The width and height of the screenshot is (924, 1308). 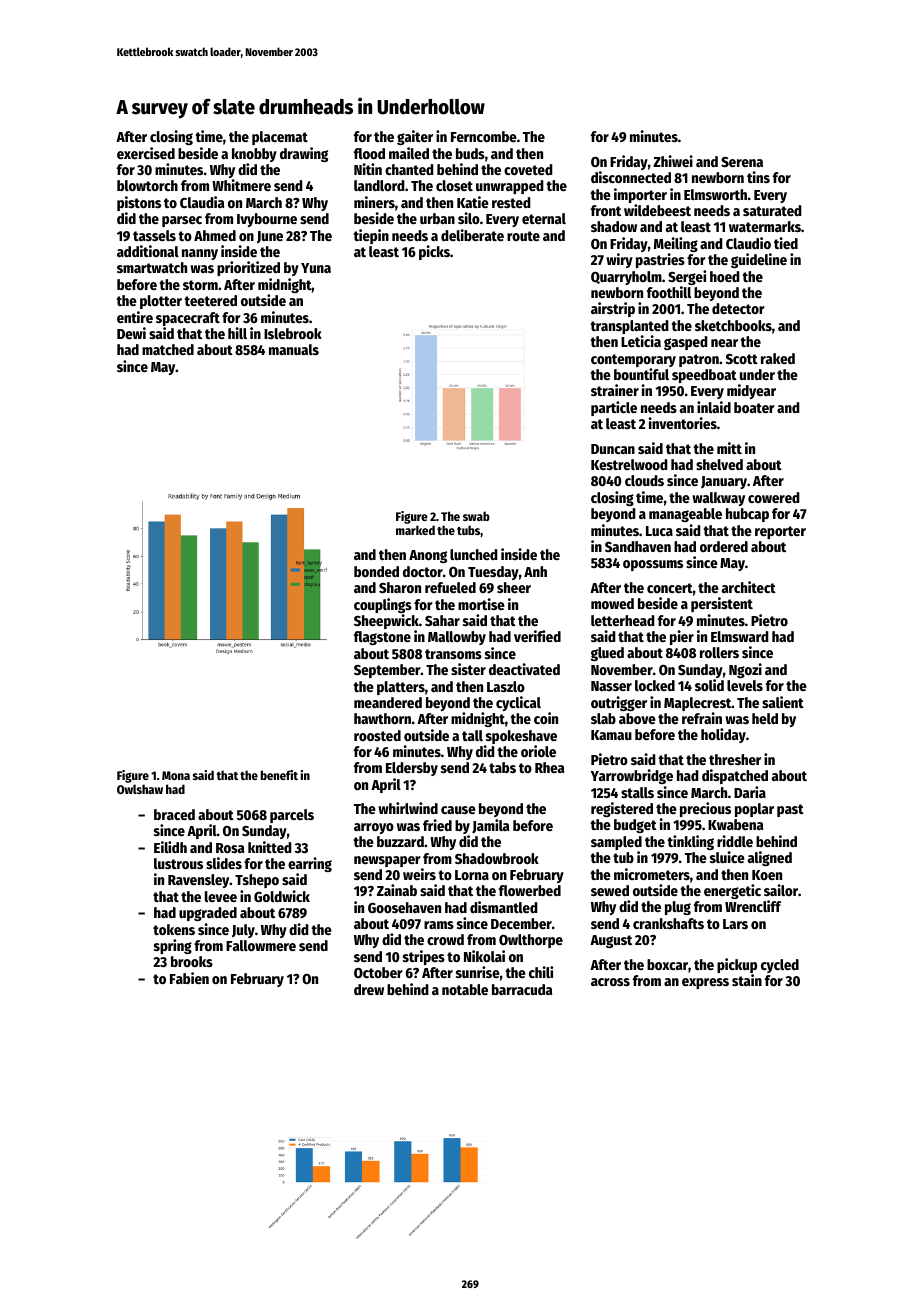 What do you see at coordinates (780, 966) in the screenshot?
I see `cycled` at bounding box center [780, 966].
